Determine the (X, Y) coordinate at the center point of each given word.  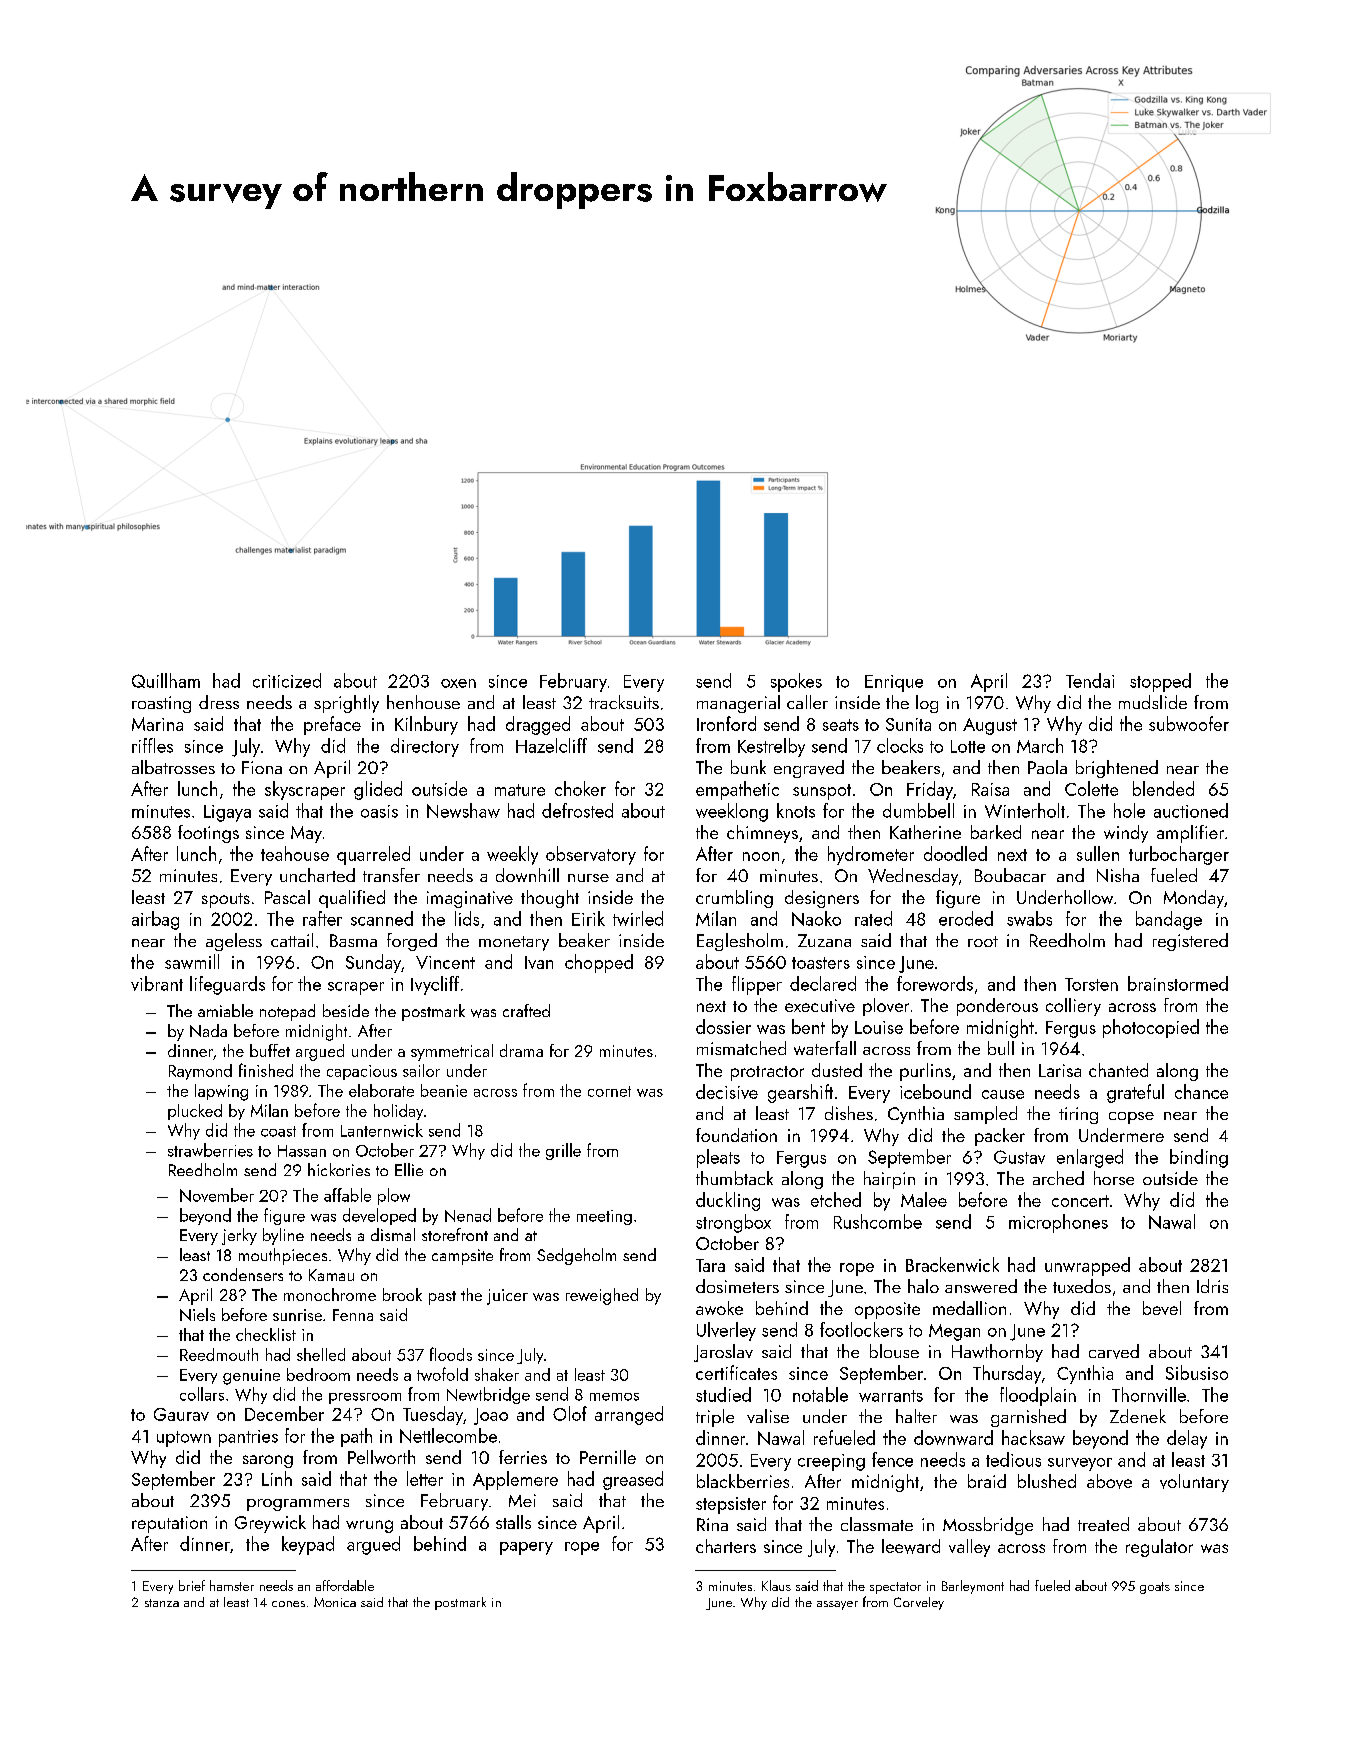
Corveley (919, 1603)
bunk (748, 767)
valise (768, 1416)
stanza (162, 1603)
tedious (1013, 1459)
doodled (955, 853)
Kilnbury (426, 725)
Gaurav (181, 1414)
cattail (292, 940)
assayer (837, 1605)
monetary (514, 943)
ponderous (997, 1007)
